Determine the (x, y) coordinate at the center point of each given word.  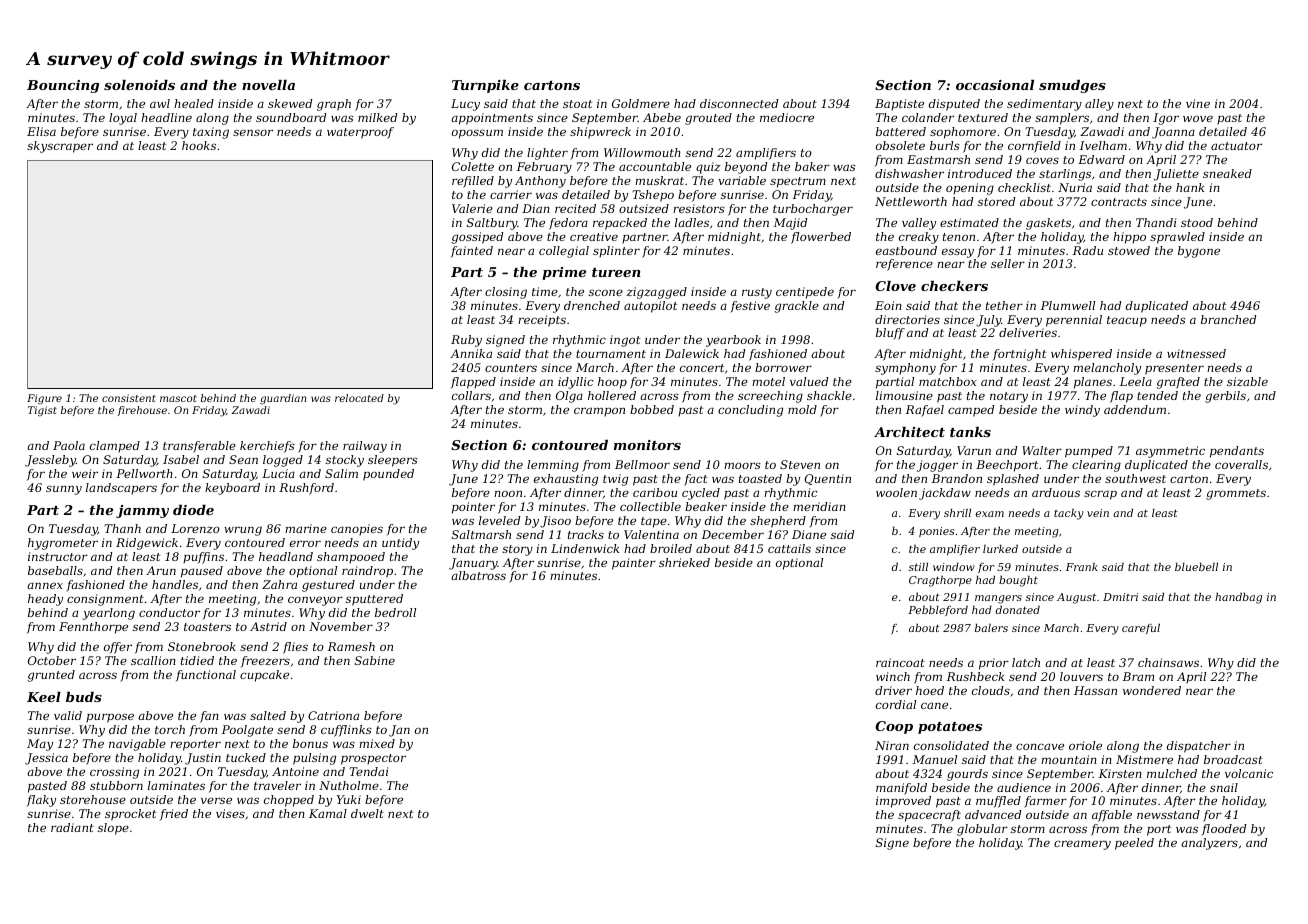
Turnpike (485, 86)
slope (113, 829)
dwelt (367, 813)
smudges (1072, 86)
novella (268, 85)
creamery (1082, 845)
